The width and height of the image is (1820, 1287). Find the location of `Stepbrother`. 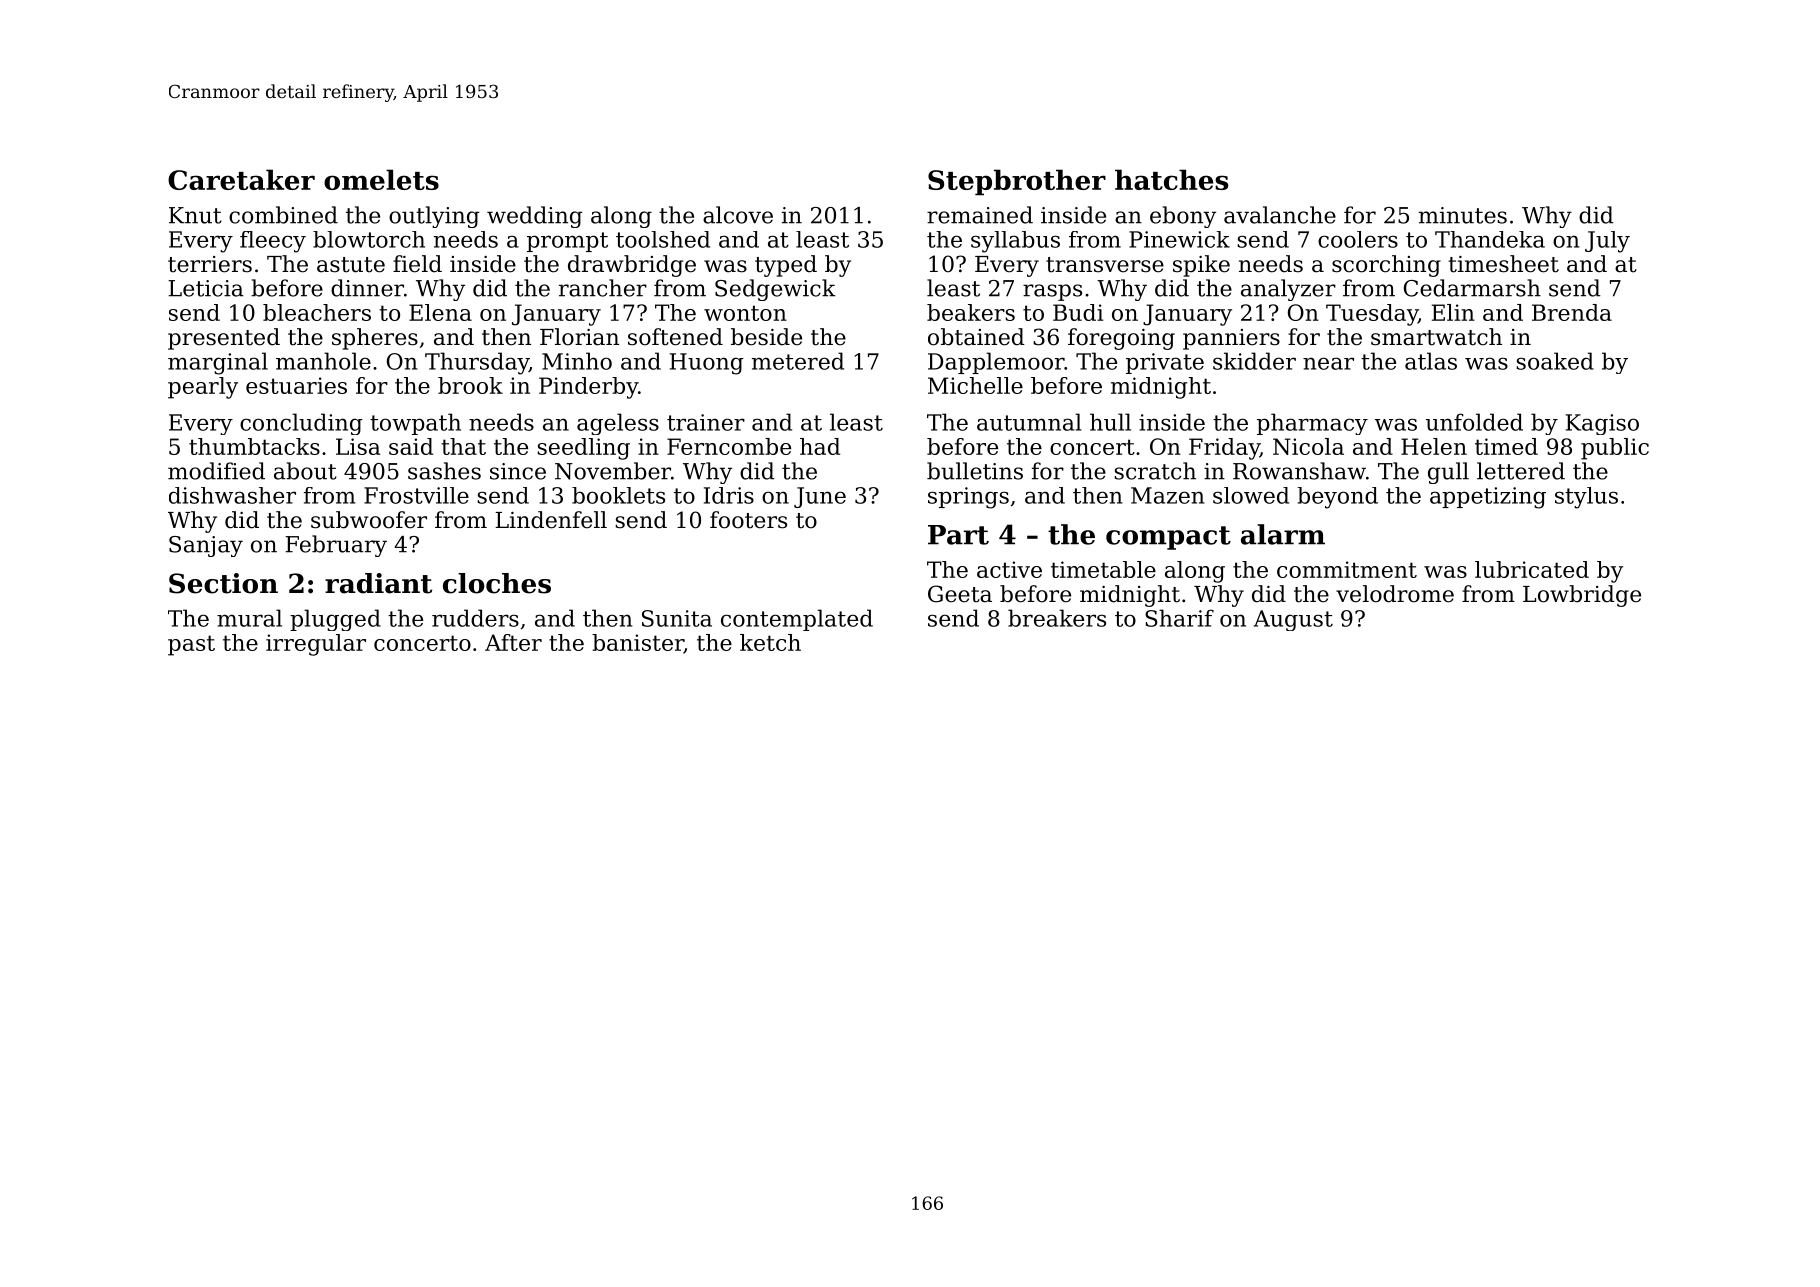

Stepbrother is located at coordinates (1017, 182).
